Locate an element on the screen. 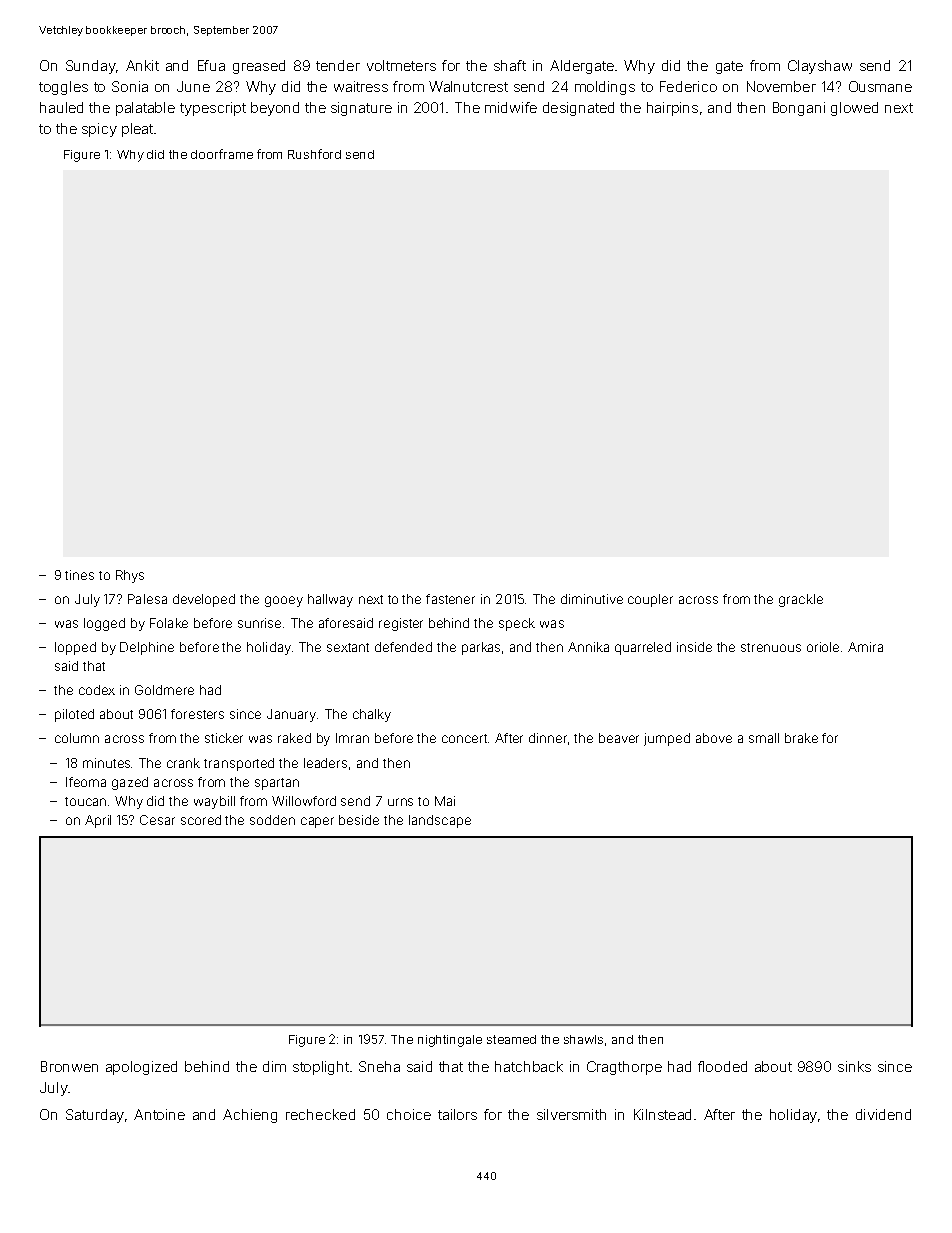 The height and width of the screenshot is (1233, 952). voltmeters is located at coordinates (401, 65).
